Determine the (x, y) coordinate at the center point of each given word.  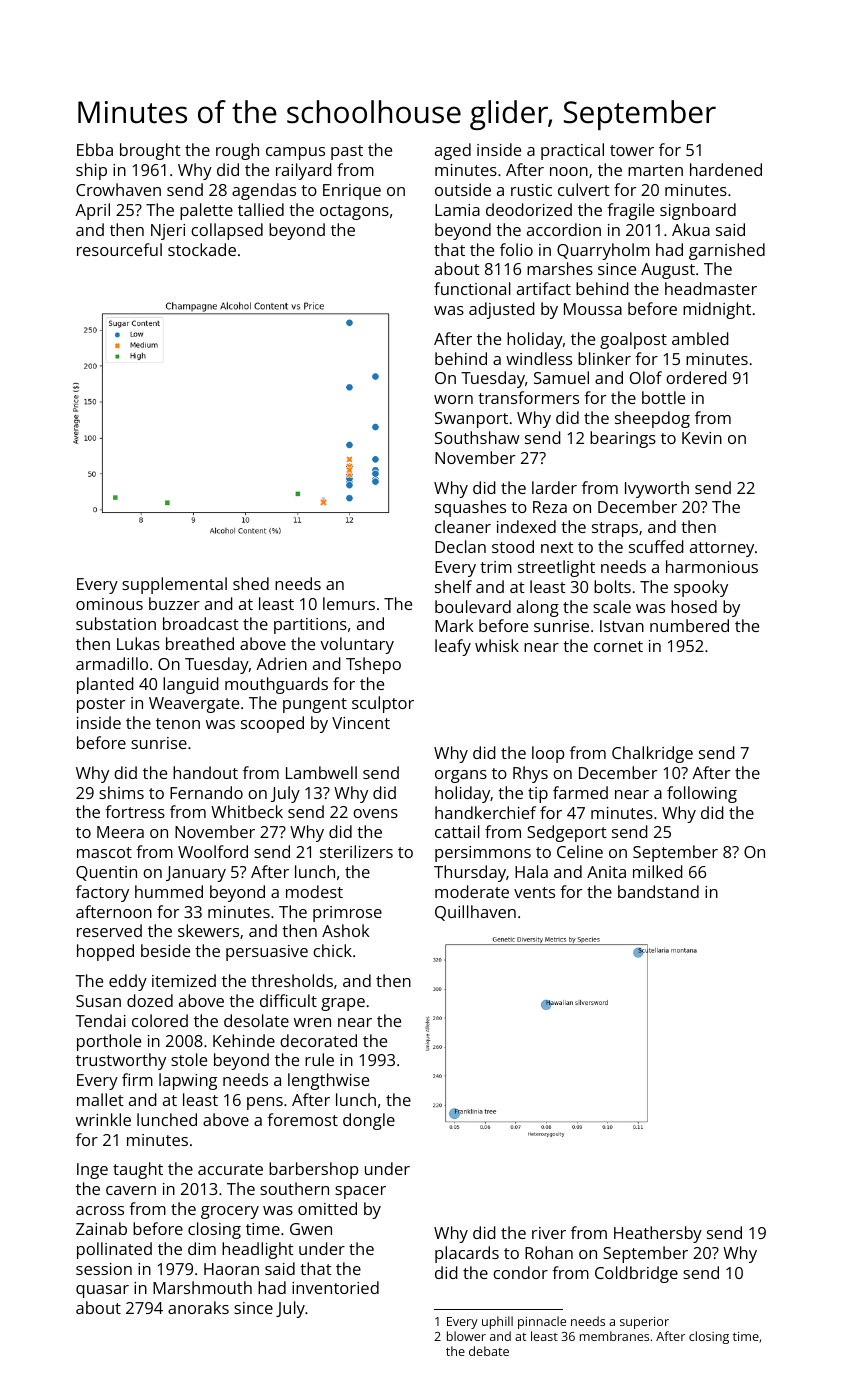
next (557, 547)
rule (319, 1059)
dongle (369, 1121)
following (702, 794)
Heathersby (658, 1234)
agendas (264, 191)
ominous (109, 604)
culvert (584, 189)
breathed (200, 643)
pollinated (114, 1250)
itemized (184, 980)
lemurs (349, 603)
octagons (354, 212)
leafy (453, 647)
